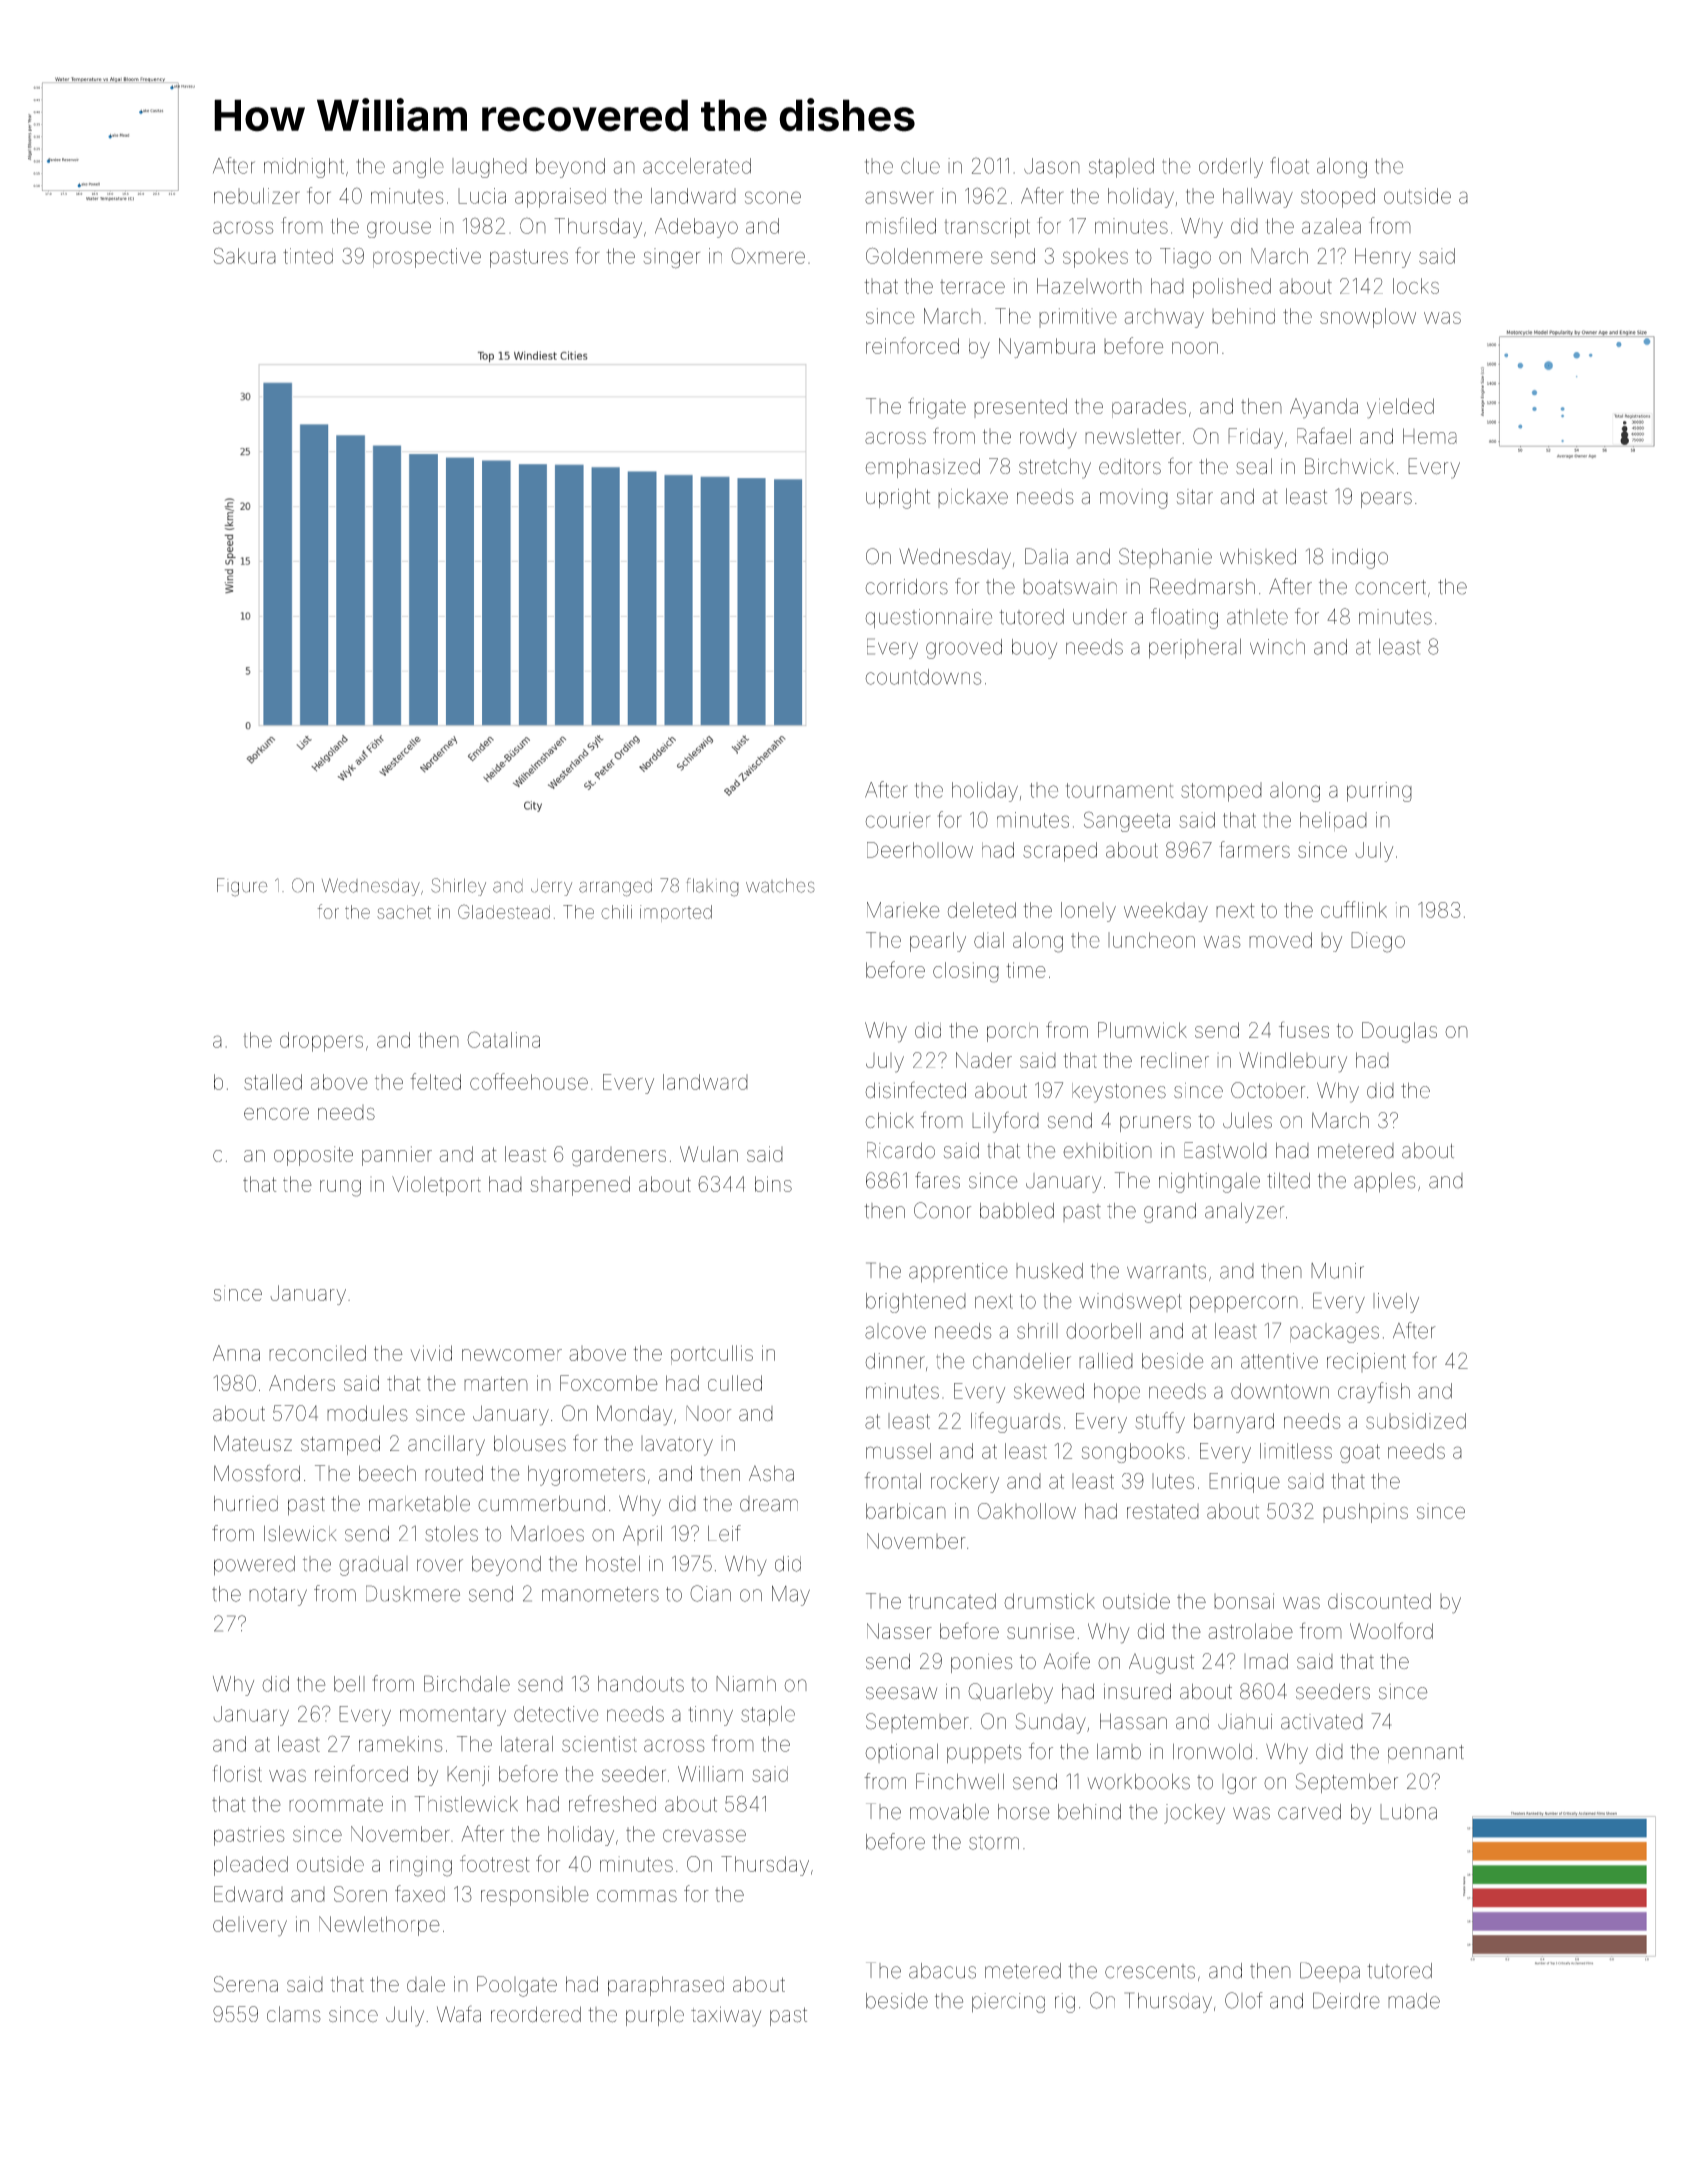  I want to click on laughed, so click(489, 168).
